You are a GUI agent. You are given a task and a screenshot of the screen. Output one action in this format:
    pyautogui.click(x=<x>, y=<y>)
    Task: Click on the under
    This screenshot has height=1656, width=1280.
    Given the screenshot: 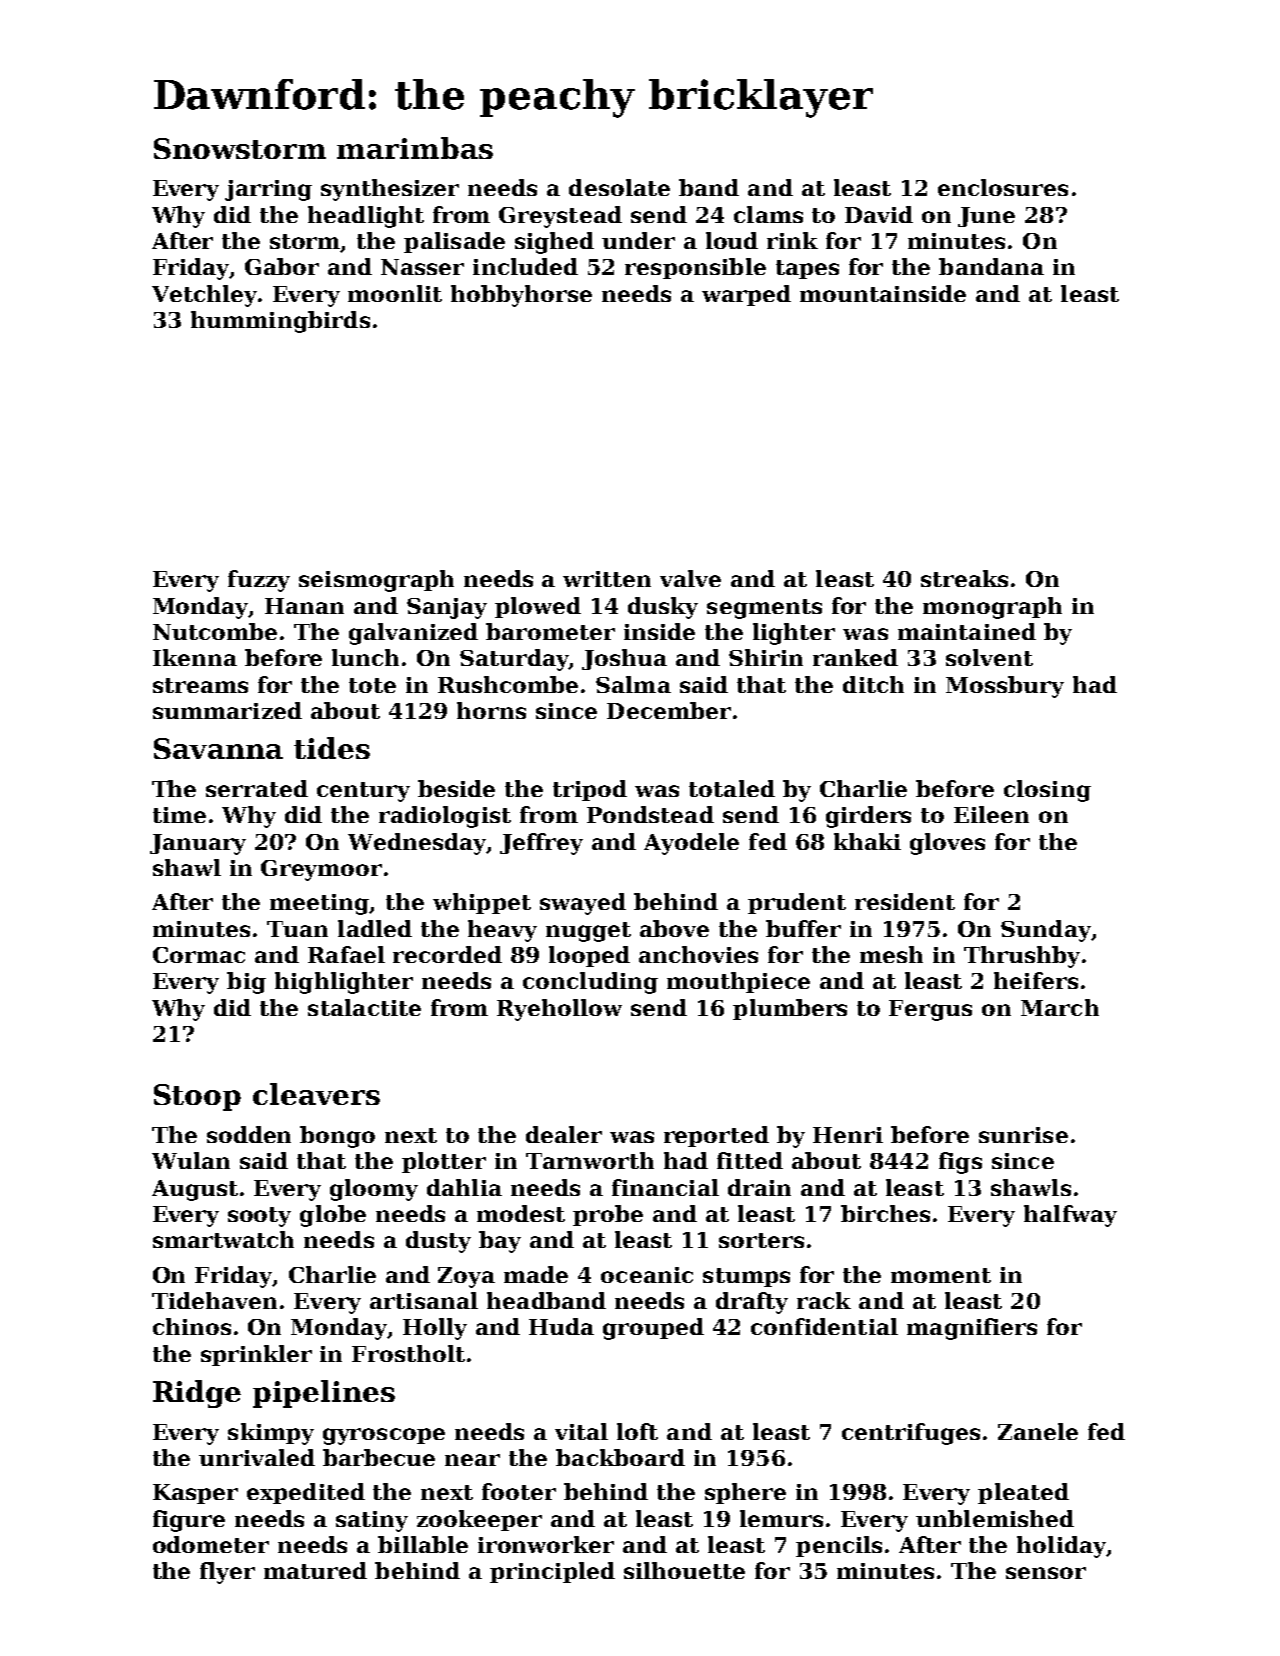 What is the action you would take?
    pyautogui.click(x=638, y=240)
